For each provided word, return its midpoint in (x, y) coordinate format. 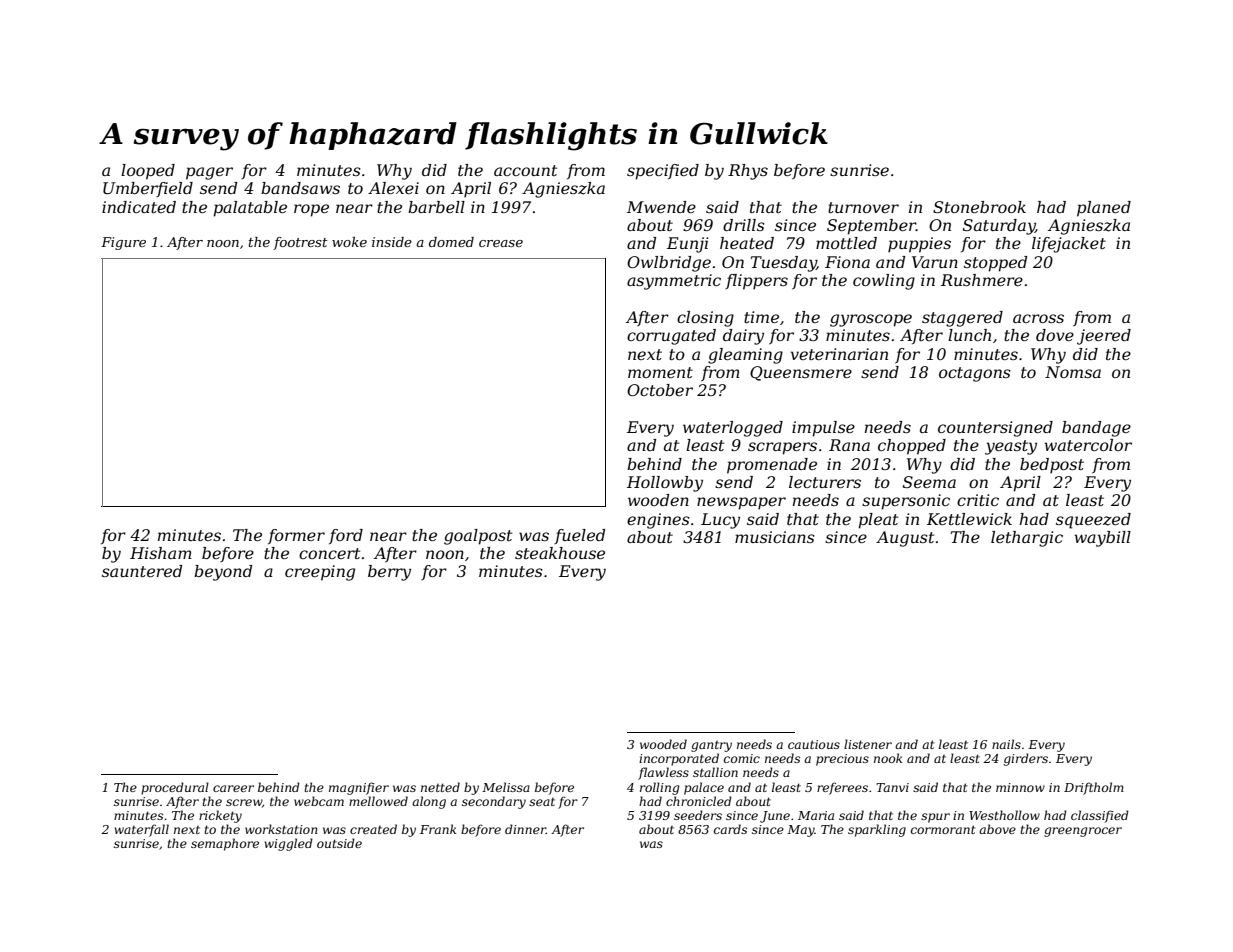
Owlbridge (669, 264)
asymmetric (674, 282)
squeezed (1093, 521)
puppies (919, 245)
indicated (139, 207)
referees (842, 788)
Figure (123, 243)
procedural (175, 788)
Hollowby (665, 484)
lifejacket (1069, 245)
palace (704, 788)
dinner (525, 829)
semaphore (225, 844)
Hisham (161, 553)
